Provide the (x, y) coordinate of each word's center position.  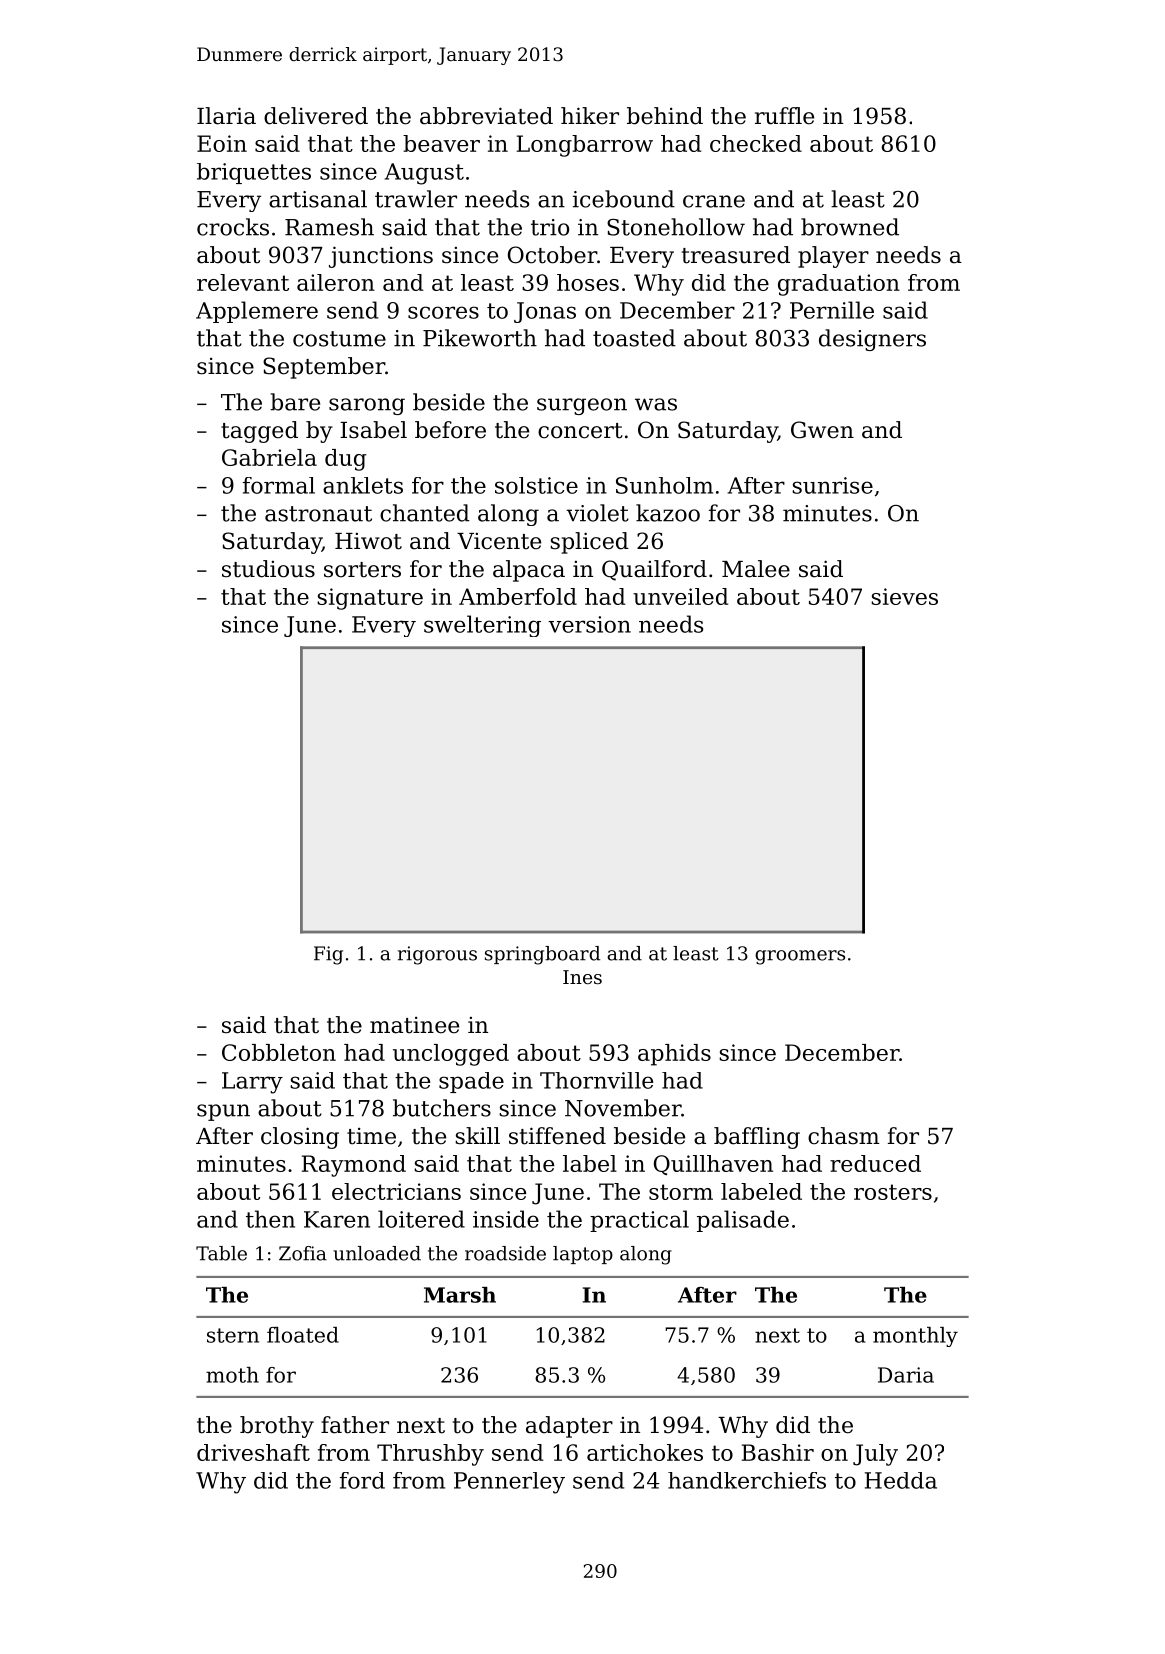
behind (665, 116)
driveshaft (253, 1452)
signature (370, 599)
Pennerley (509, 1483)
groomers (800, 957)
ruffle (784, 116)
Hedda (901, 1480)
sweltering (482, 626)
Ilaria (226, 116)
